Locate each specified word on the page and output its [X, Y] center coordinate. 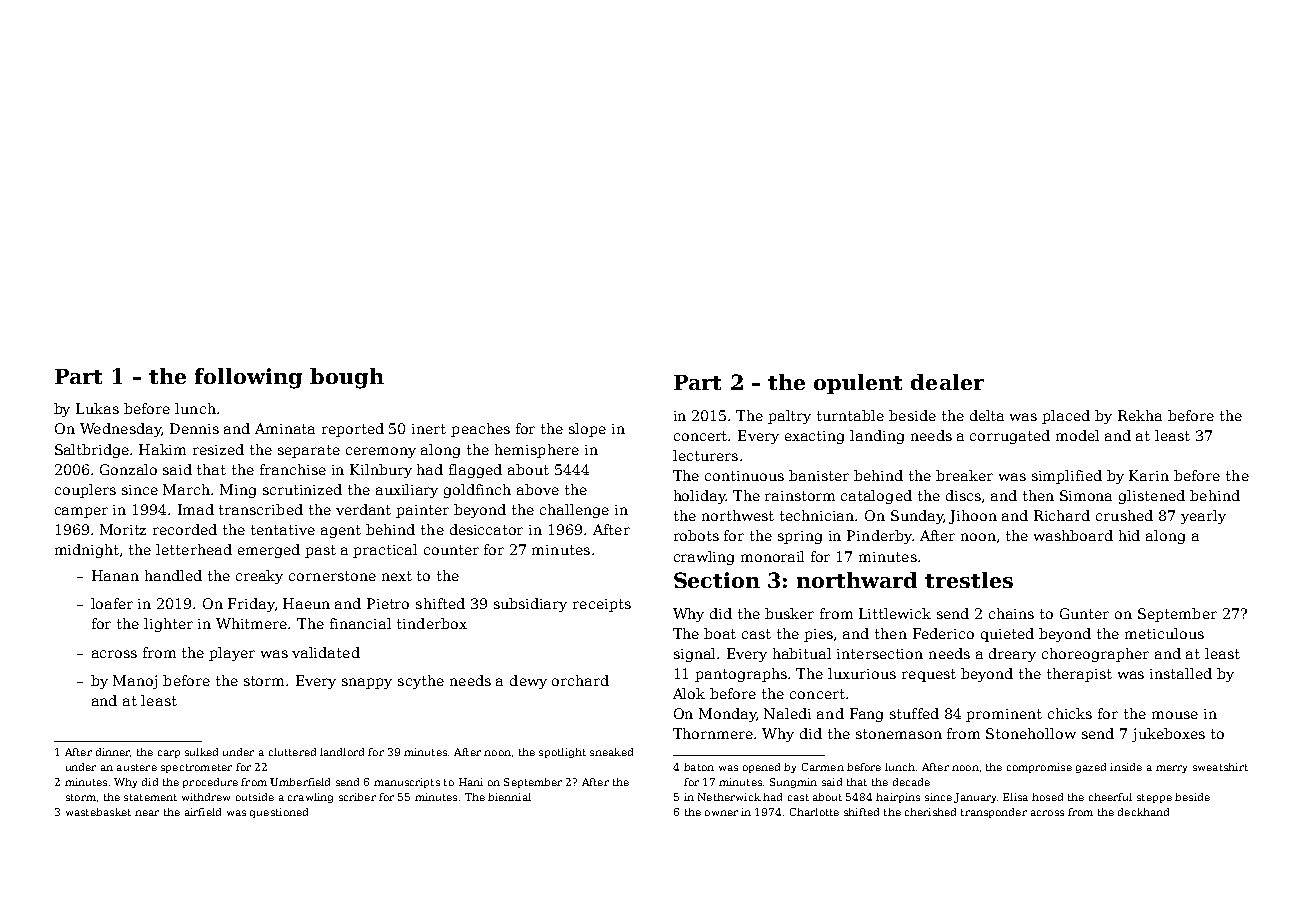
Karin [1149, 475]
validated [326, 652]
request [929, 675]
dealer [947, 382]
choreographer [1095, 655]
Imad [196, 509]
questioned [279, 813]
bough [347, 378]
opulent [858, 384]
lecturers [705, 455]
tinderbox [432, 623]
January [975, 798]
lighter [168, 625]
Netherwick [729, 797]
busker [789, 613]
